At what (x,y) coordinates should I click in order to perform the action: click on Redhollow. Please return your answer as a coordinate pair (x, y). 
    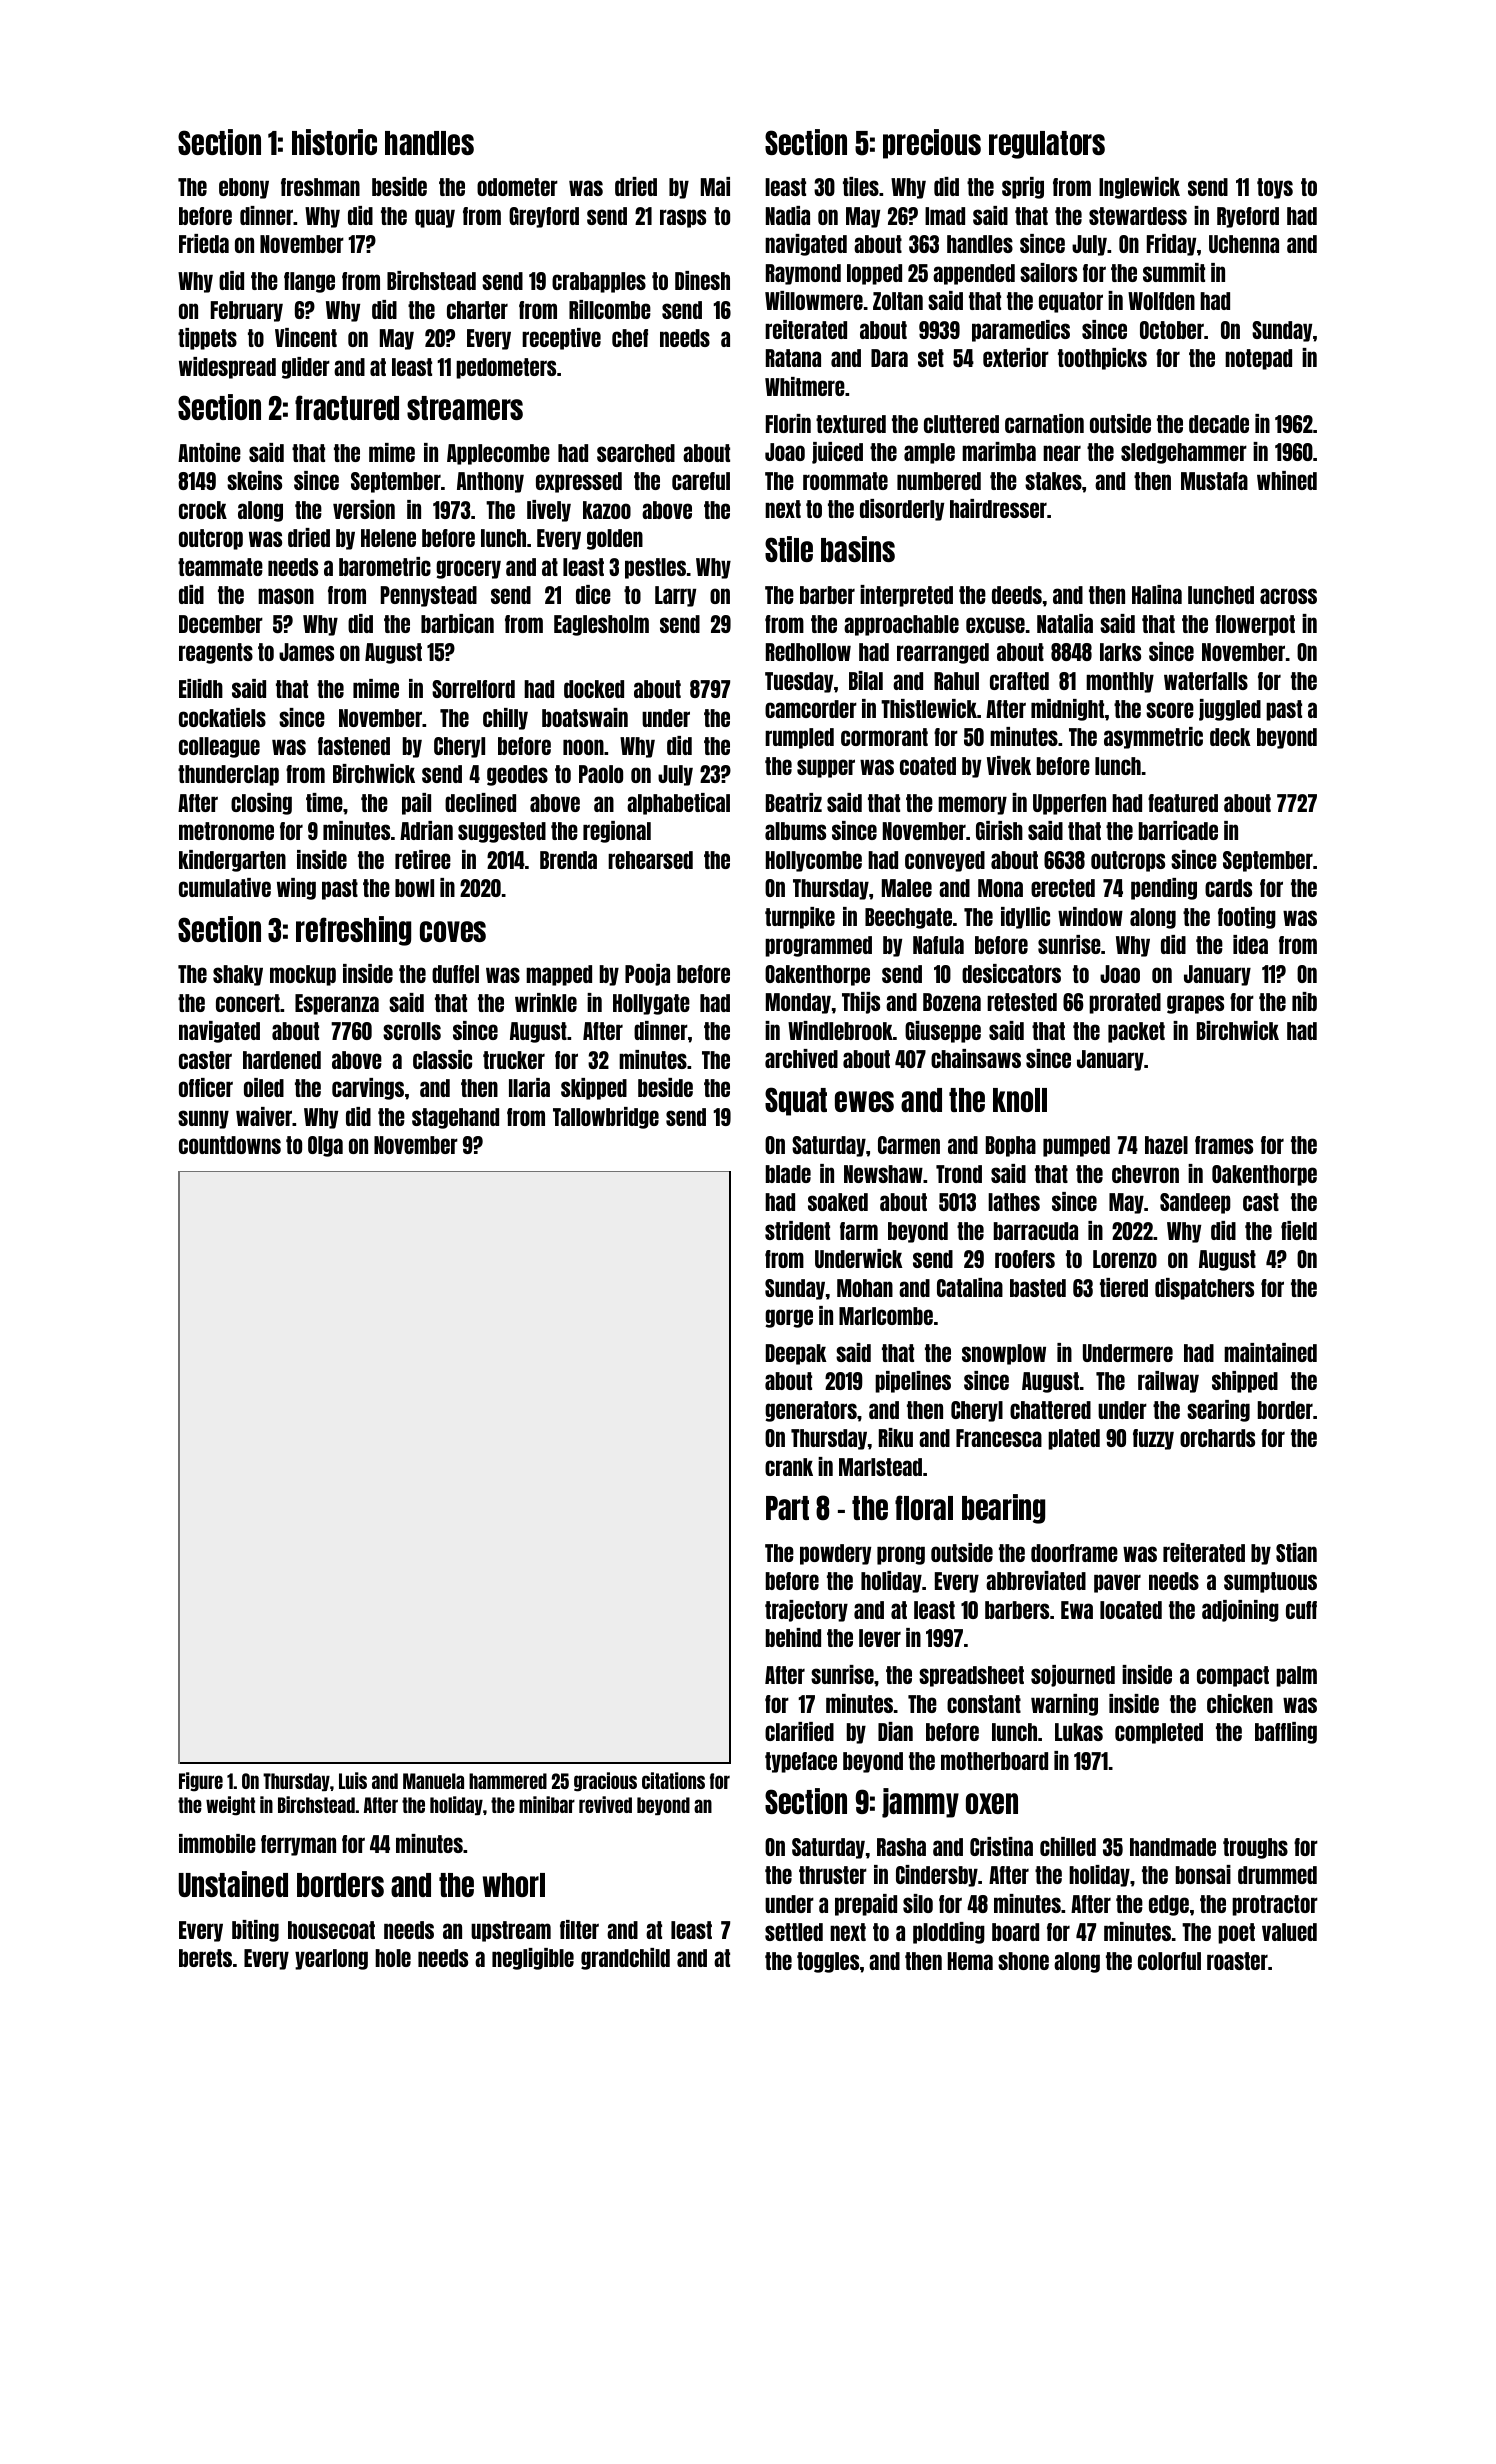
    Looking at the image, I should click on (808, 652).
